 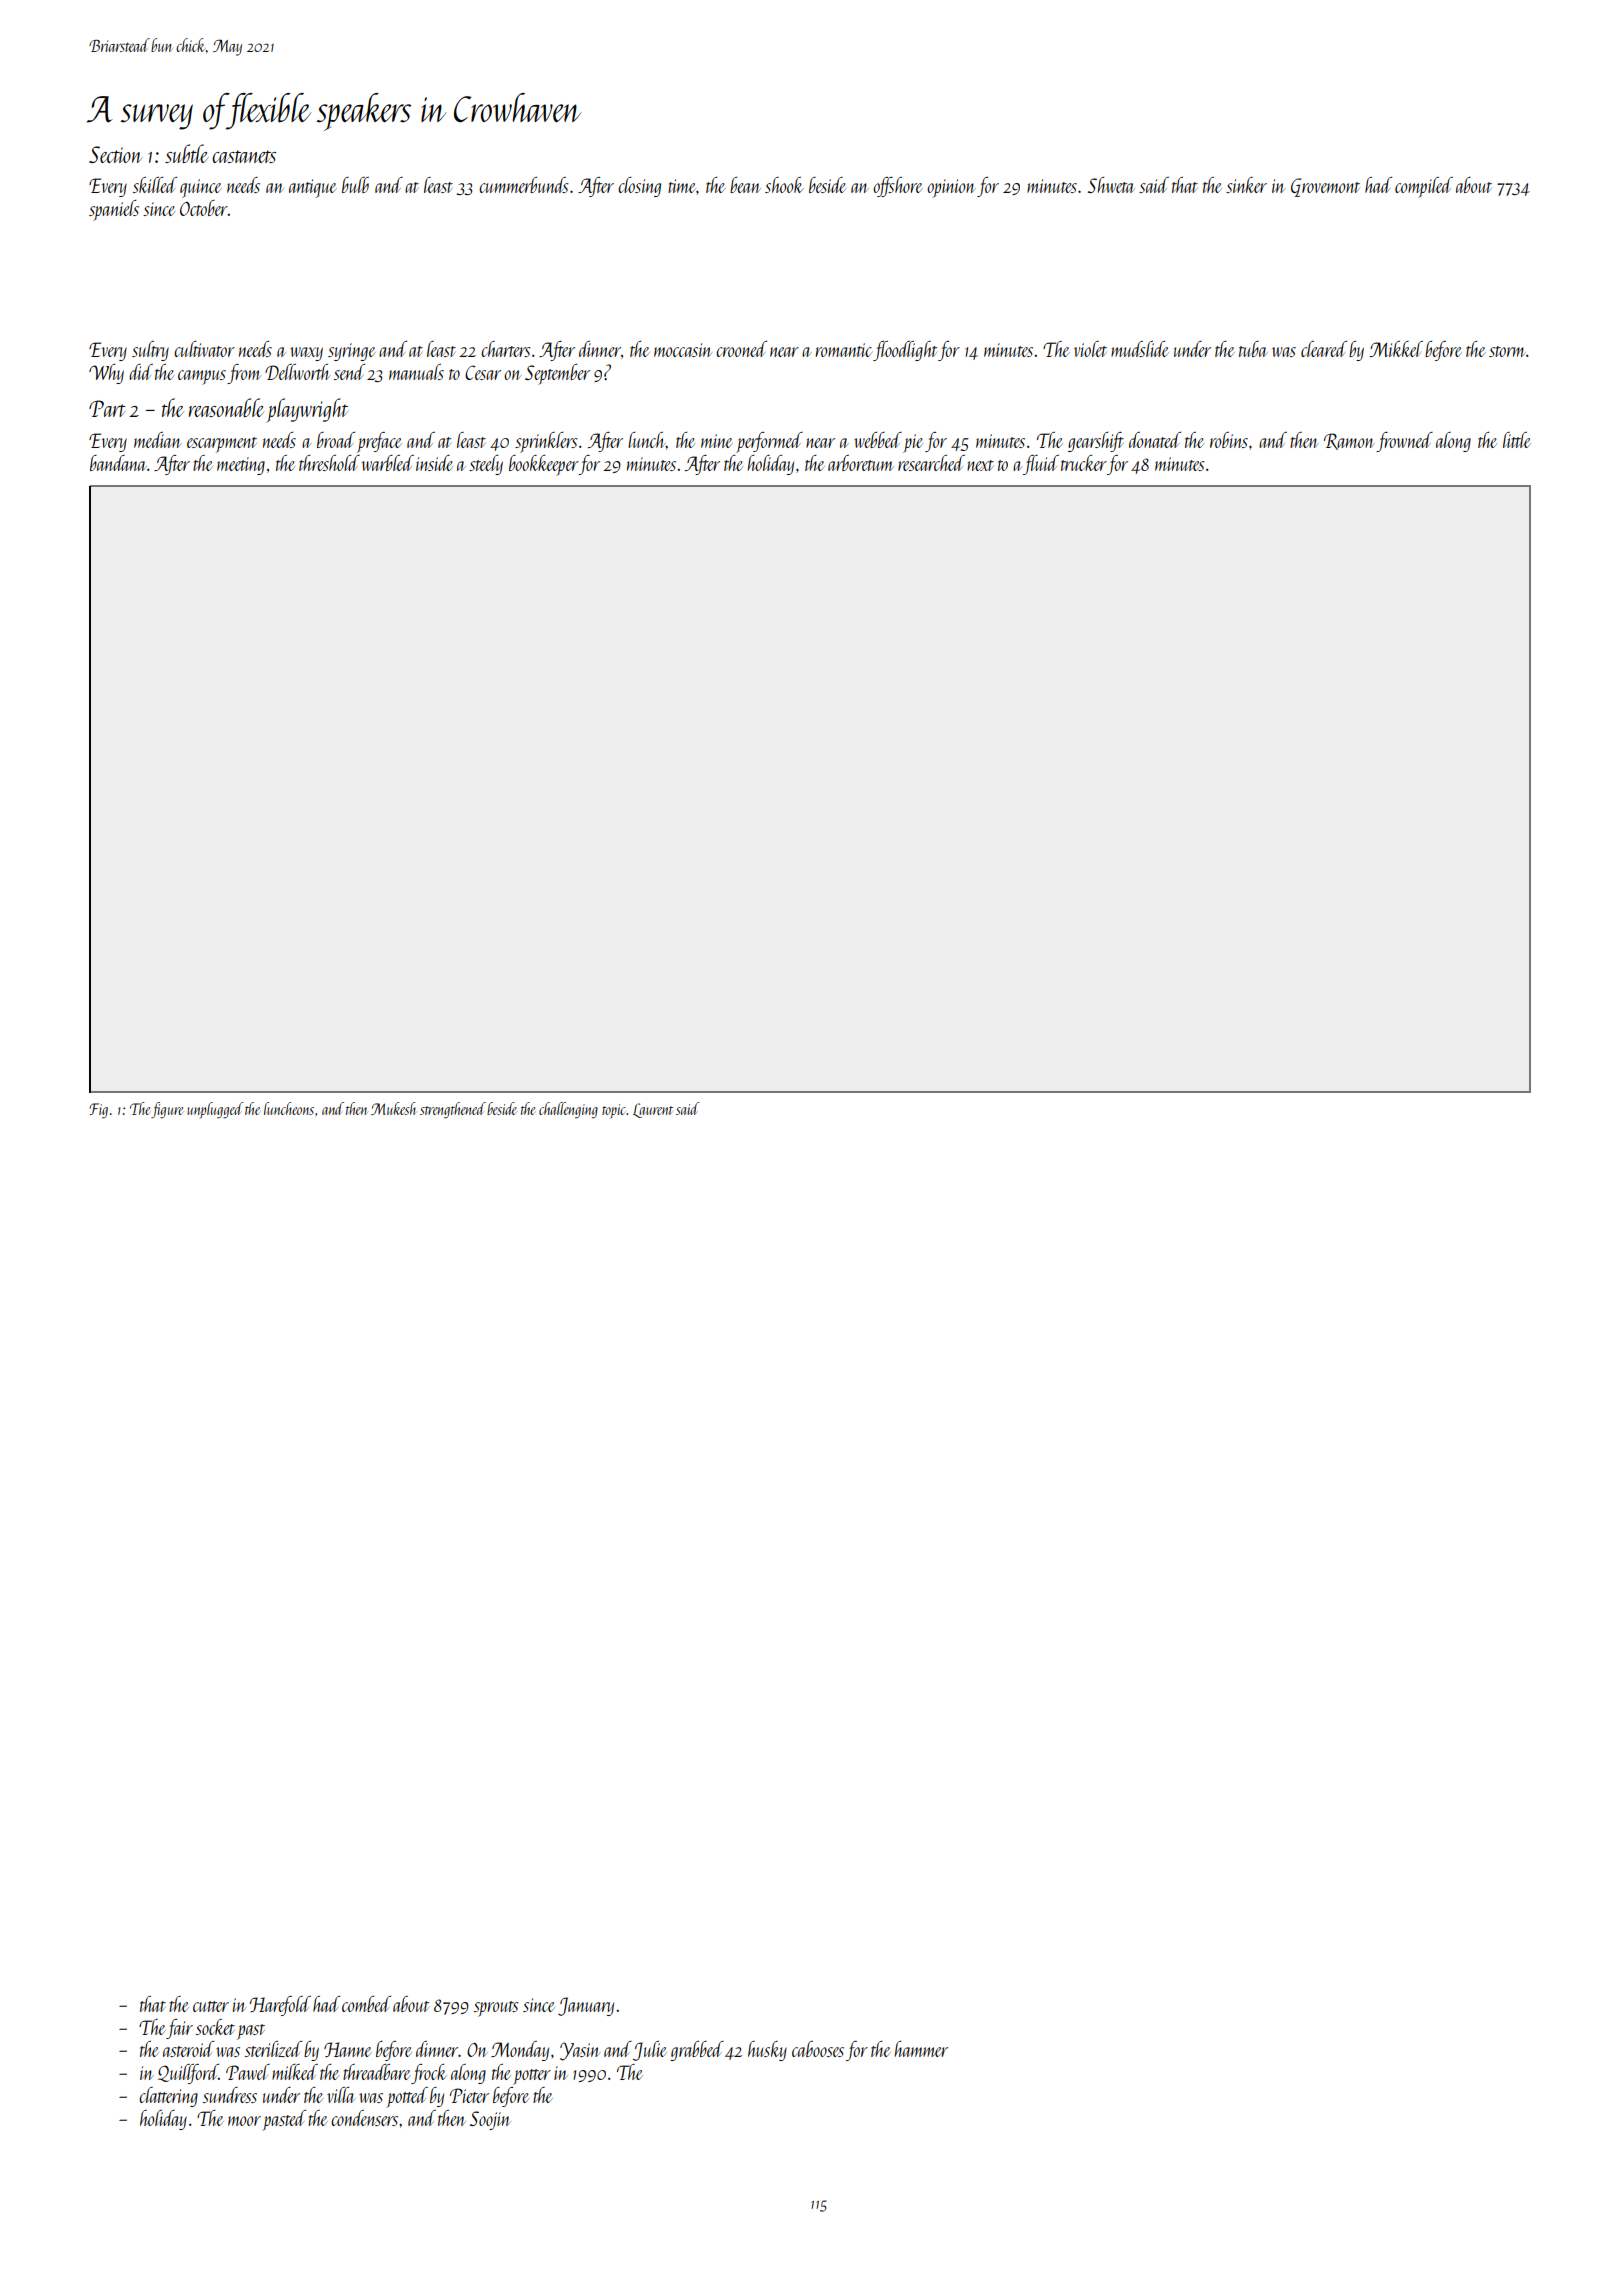 I want to click on cabooses, so click(x=818, y=2049).
